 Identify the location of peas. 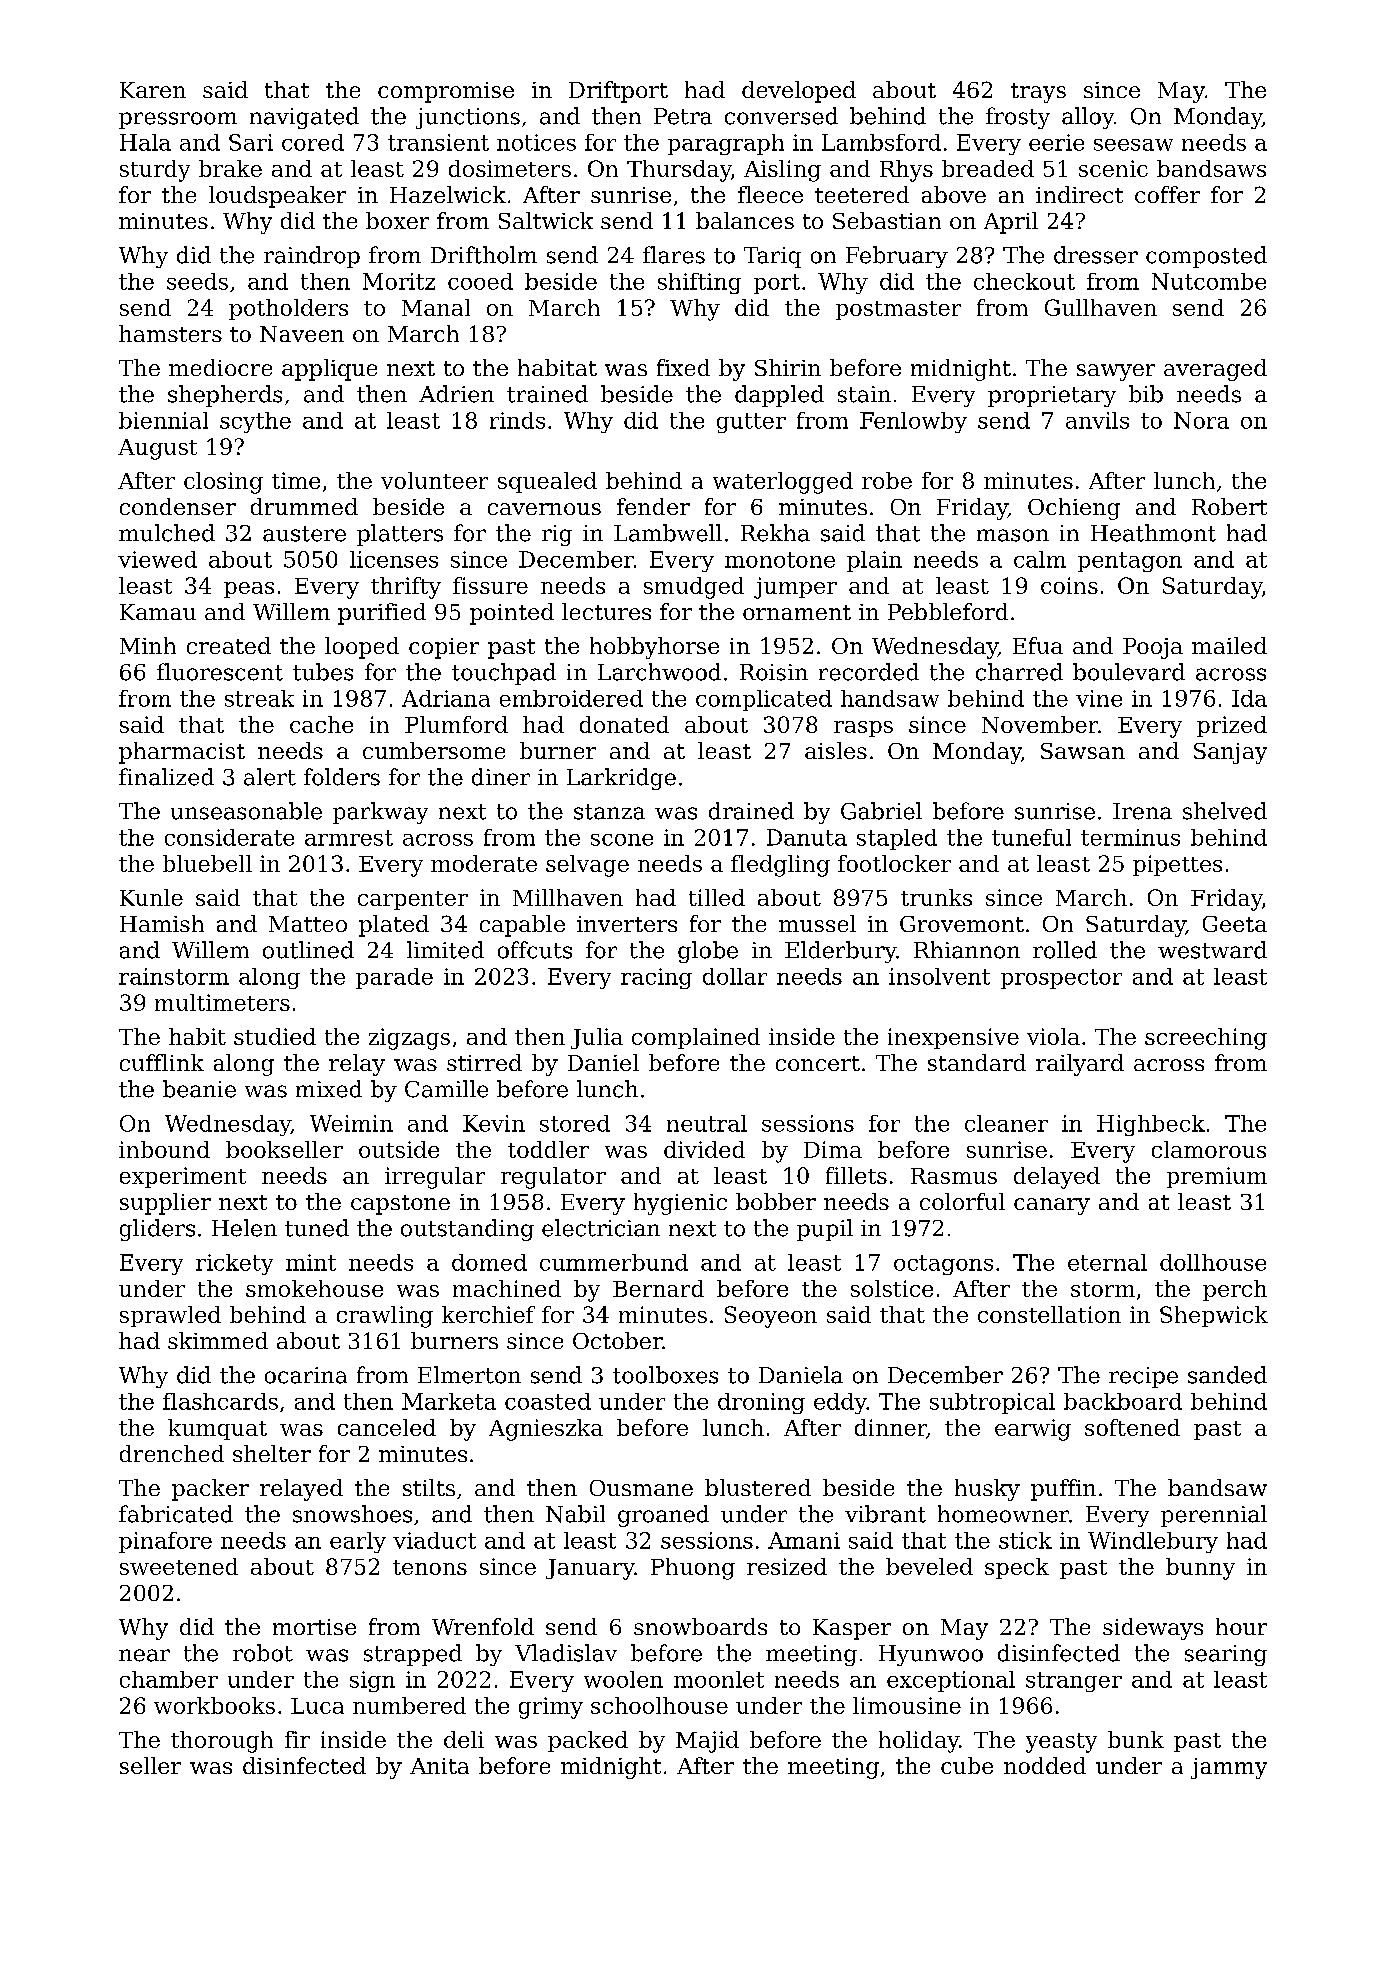
(249, 590).
